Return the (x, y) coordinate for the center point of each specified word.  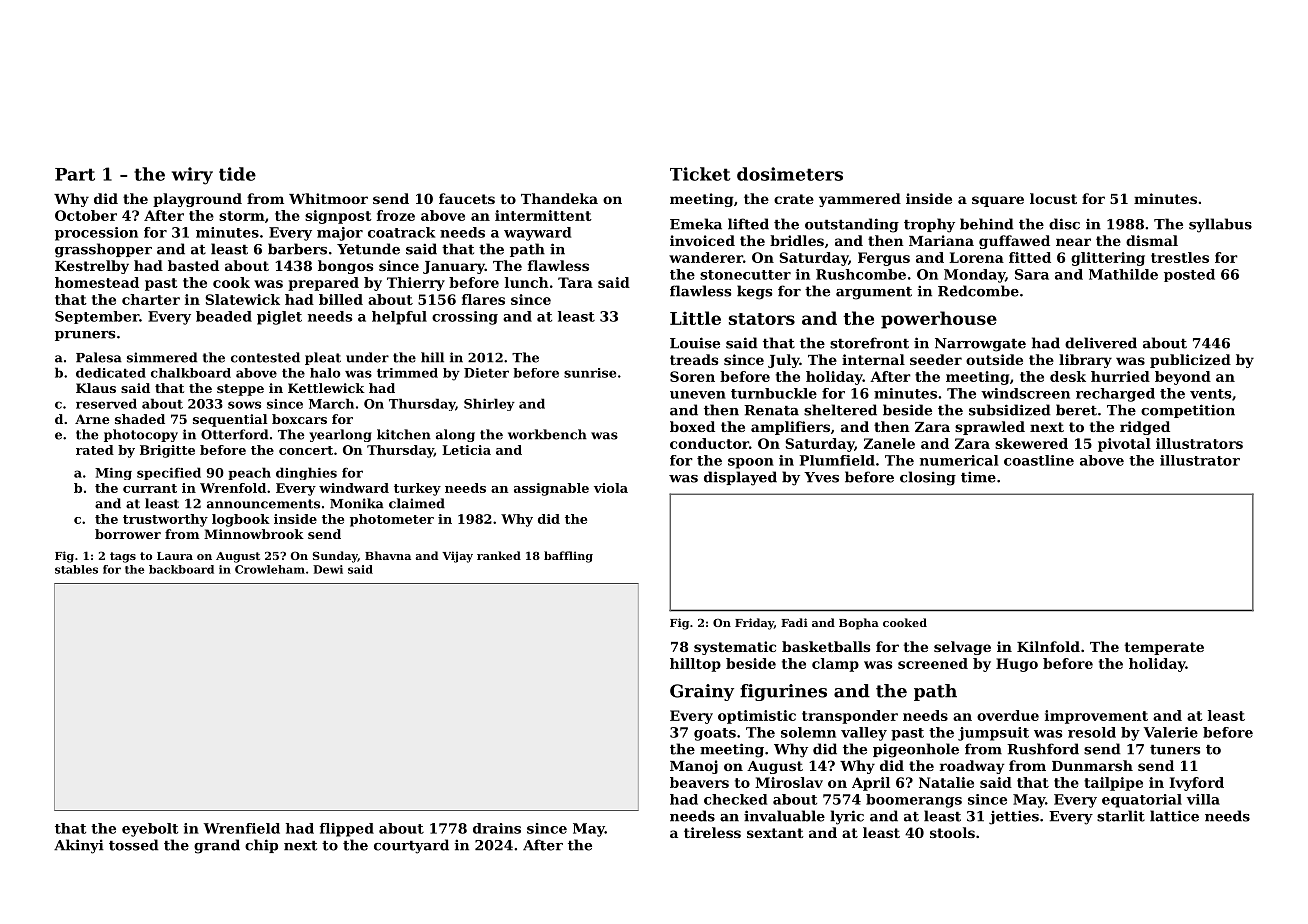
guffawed (1014, 242)
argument (874, 293)
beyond (1183, 378)
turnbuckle (774, 393)
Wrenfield (241, 828)
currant (150, 488)
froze (396, 215)
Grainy (702, 692)
